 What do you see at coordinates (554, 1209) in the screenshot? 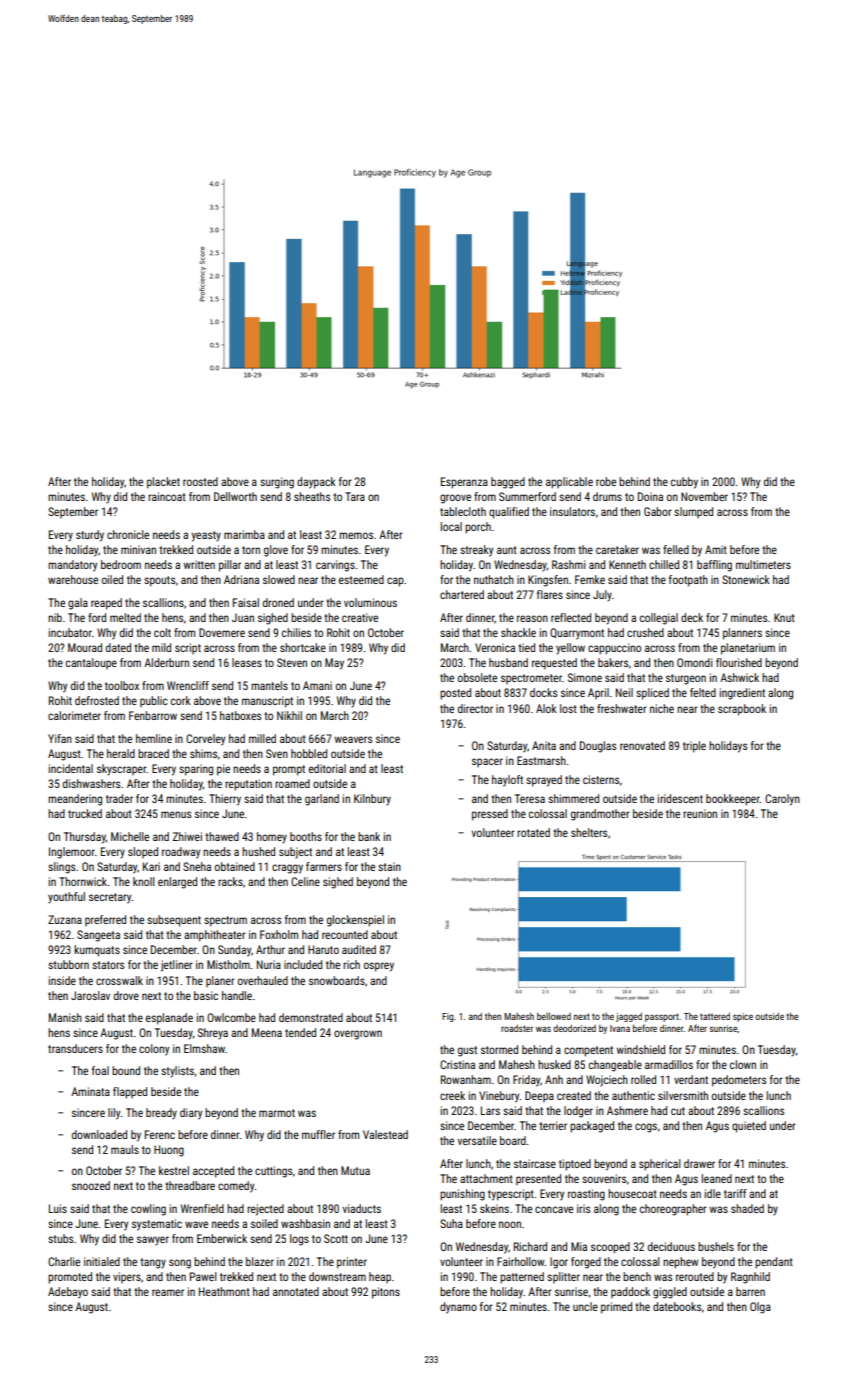
I see `concave` at bounding box center [554, 1209].
